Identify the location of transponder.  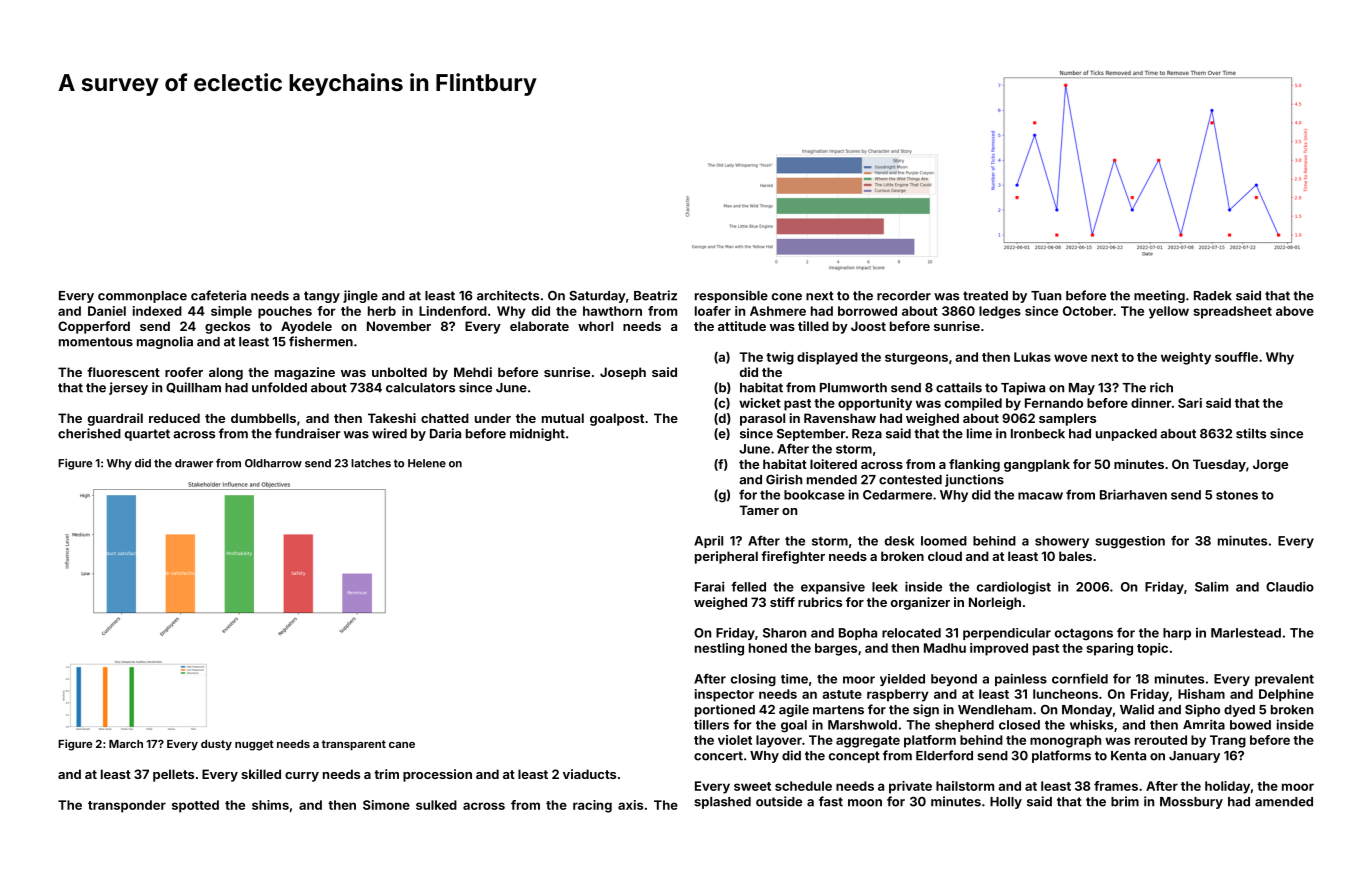
(127, 806).
